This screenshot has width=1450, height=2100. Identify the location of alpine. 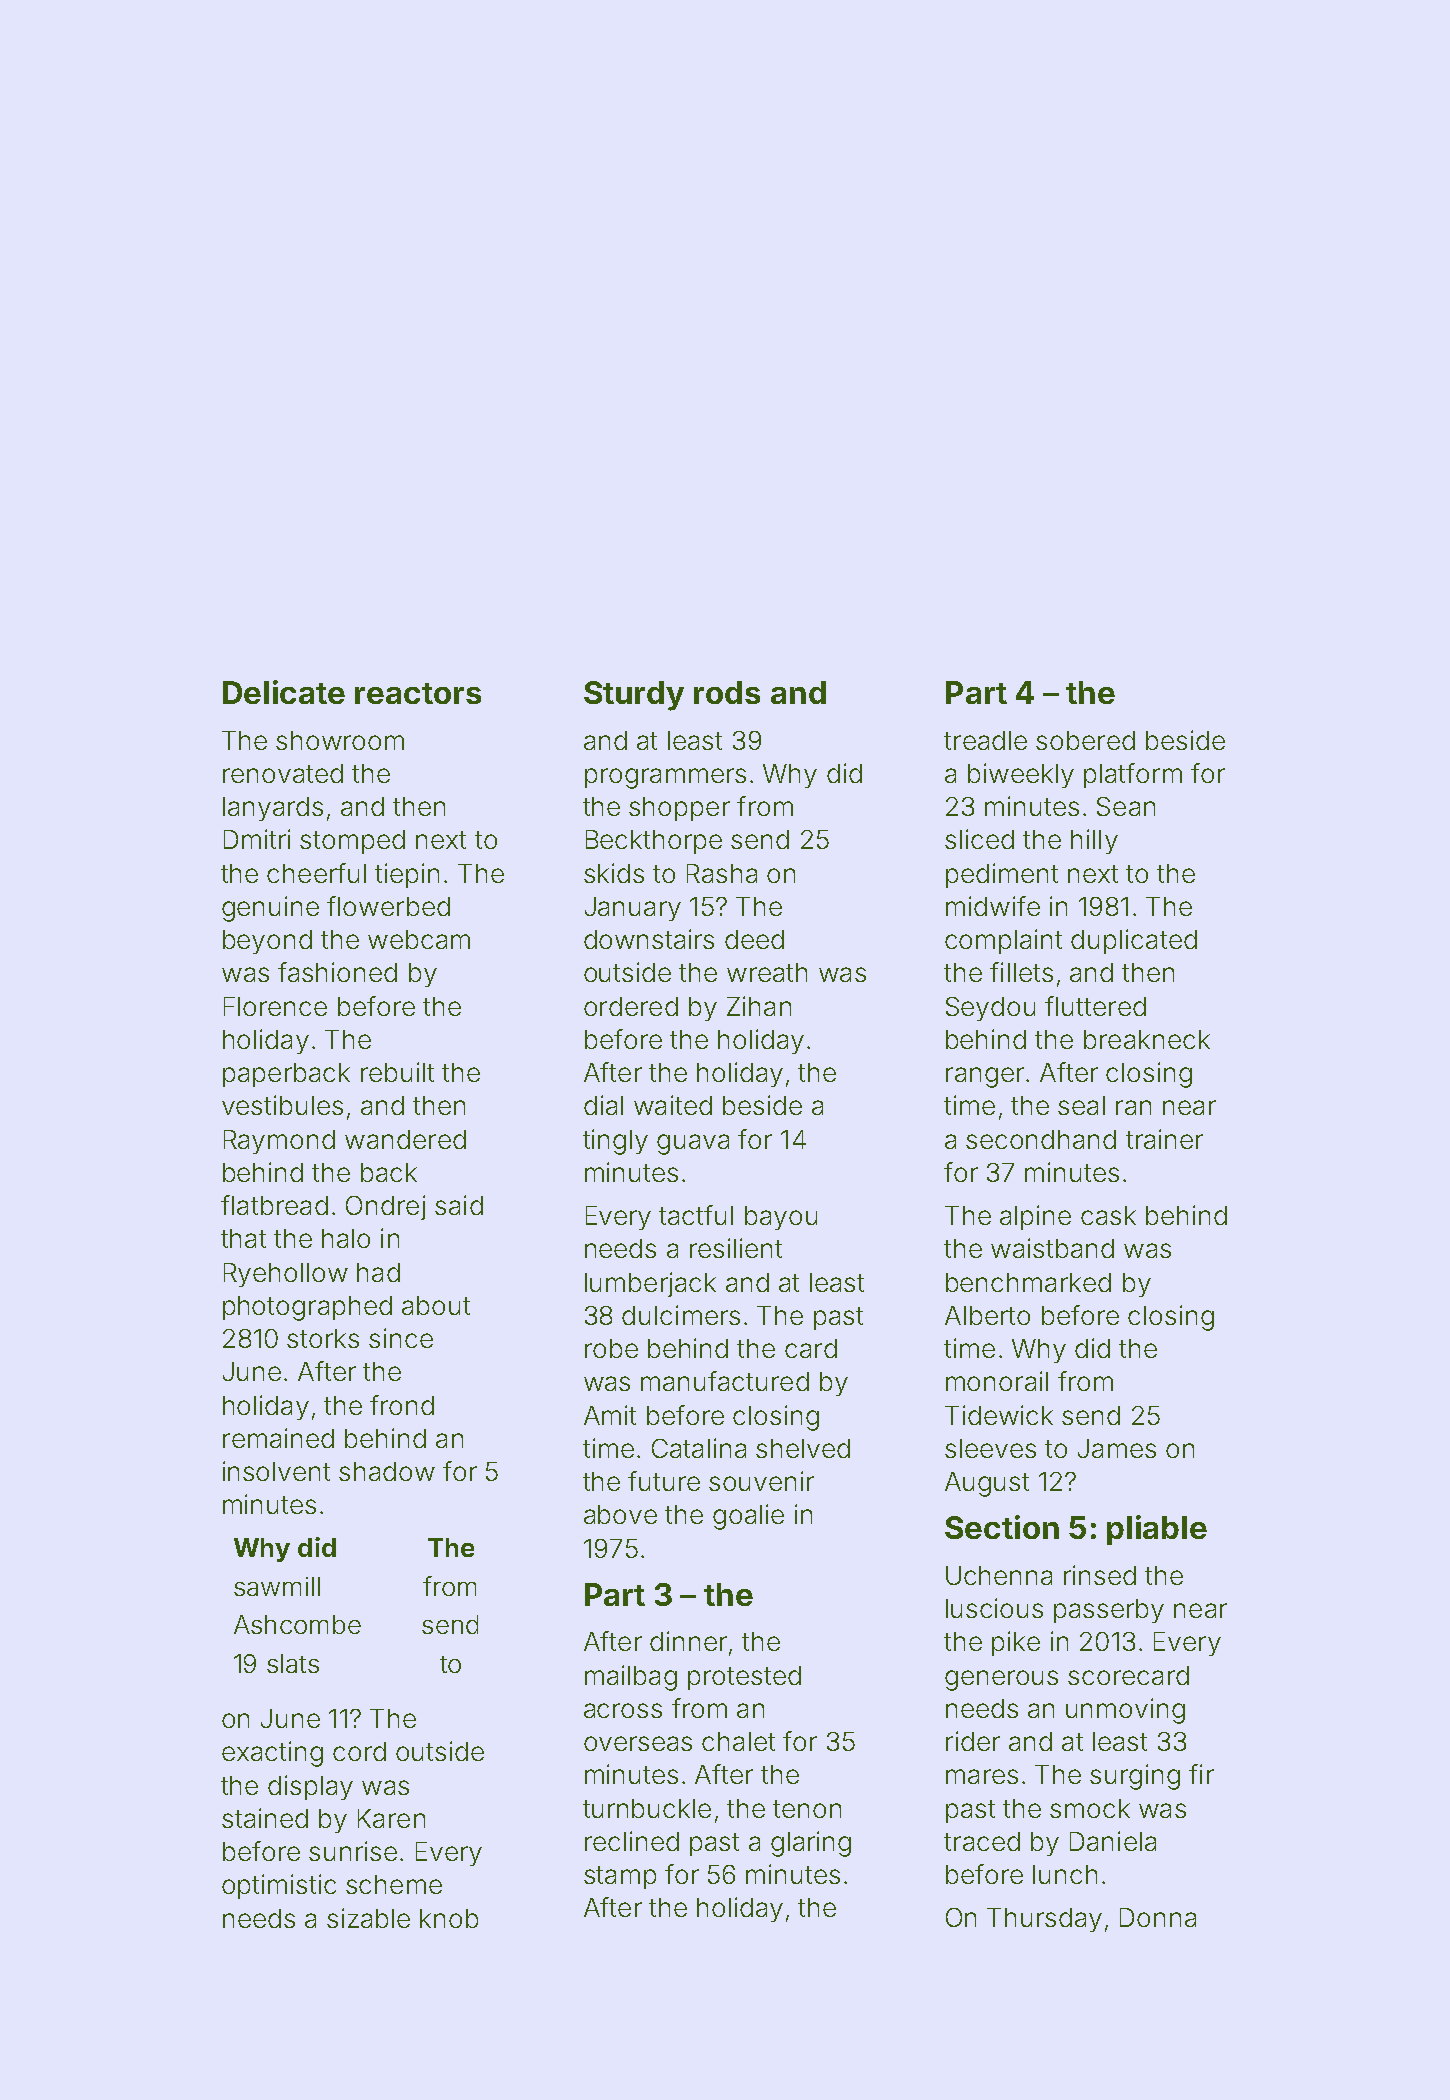
(1035, 1217).
